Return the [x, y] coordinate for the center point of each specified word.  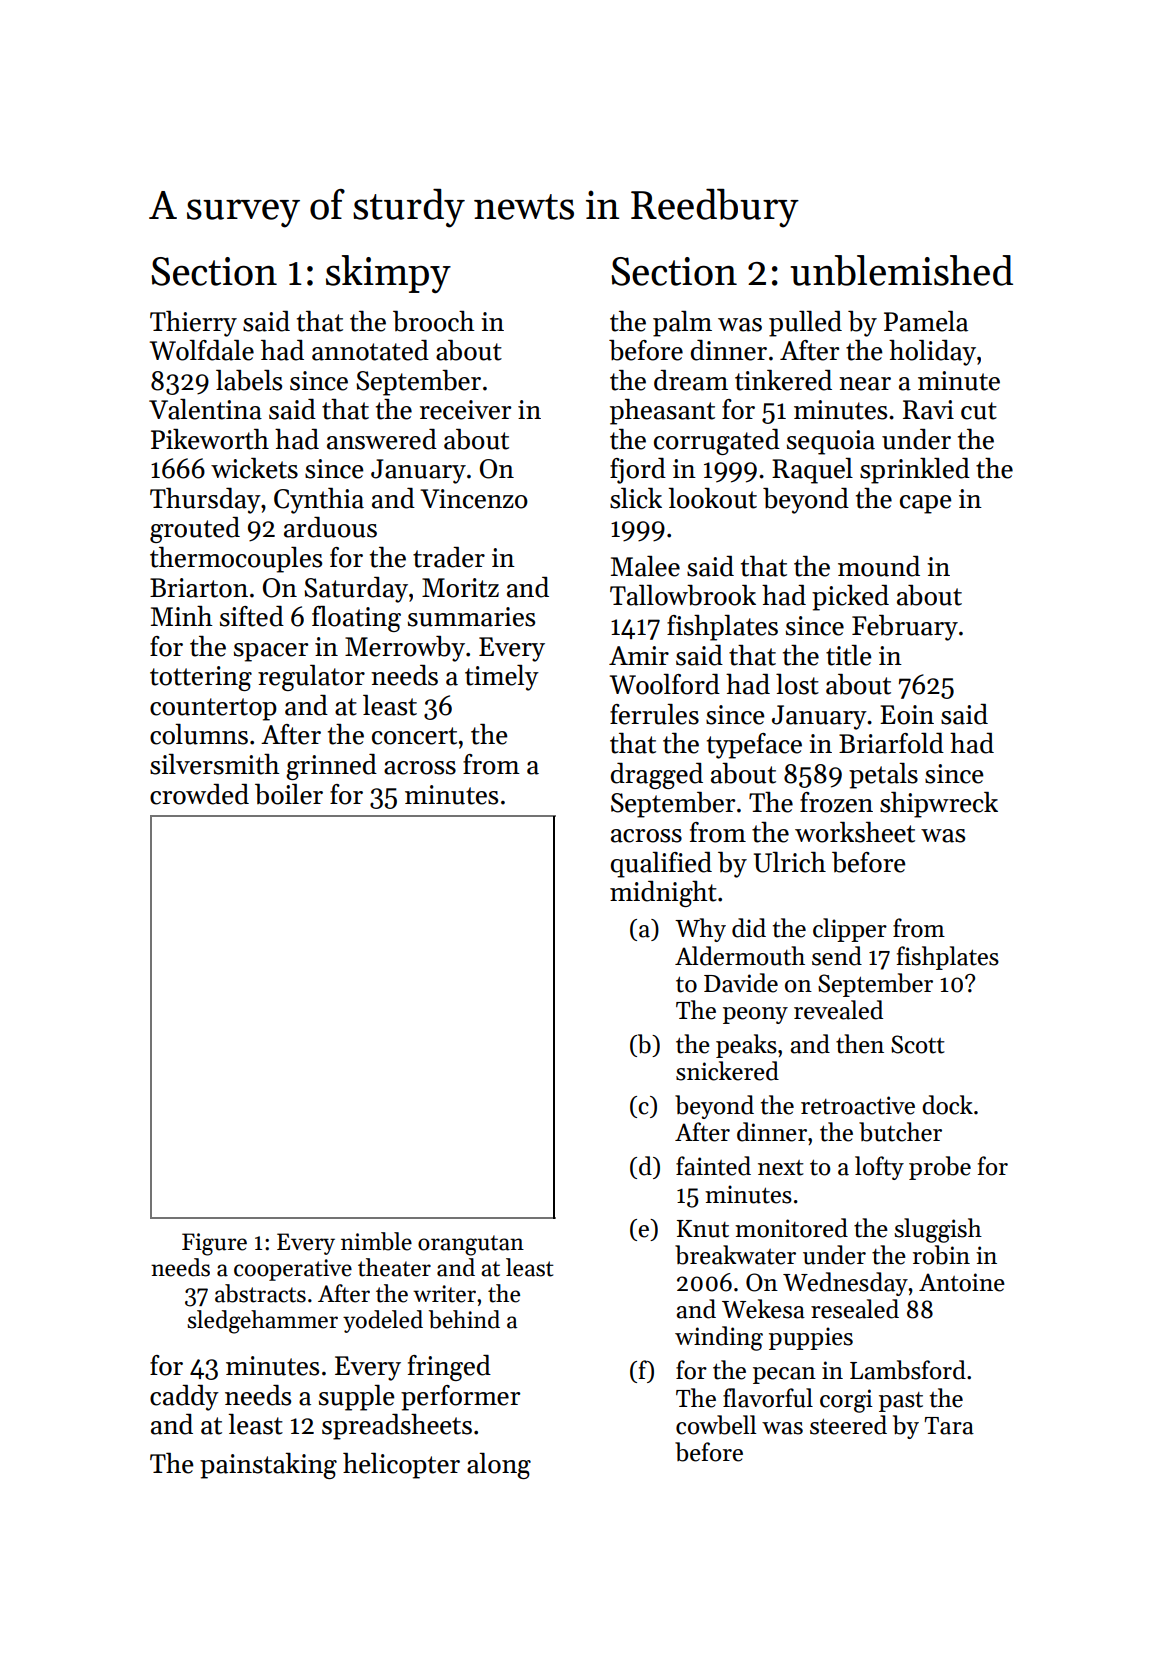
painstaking [268, 1466]
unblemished [901, 270]
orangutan [471, 1245]
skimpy [388, 274]
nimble [376, 1241]
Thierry [193, 324]
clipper [850, 930]
